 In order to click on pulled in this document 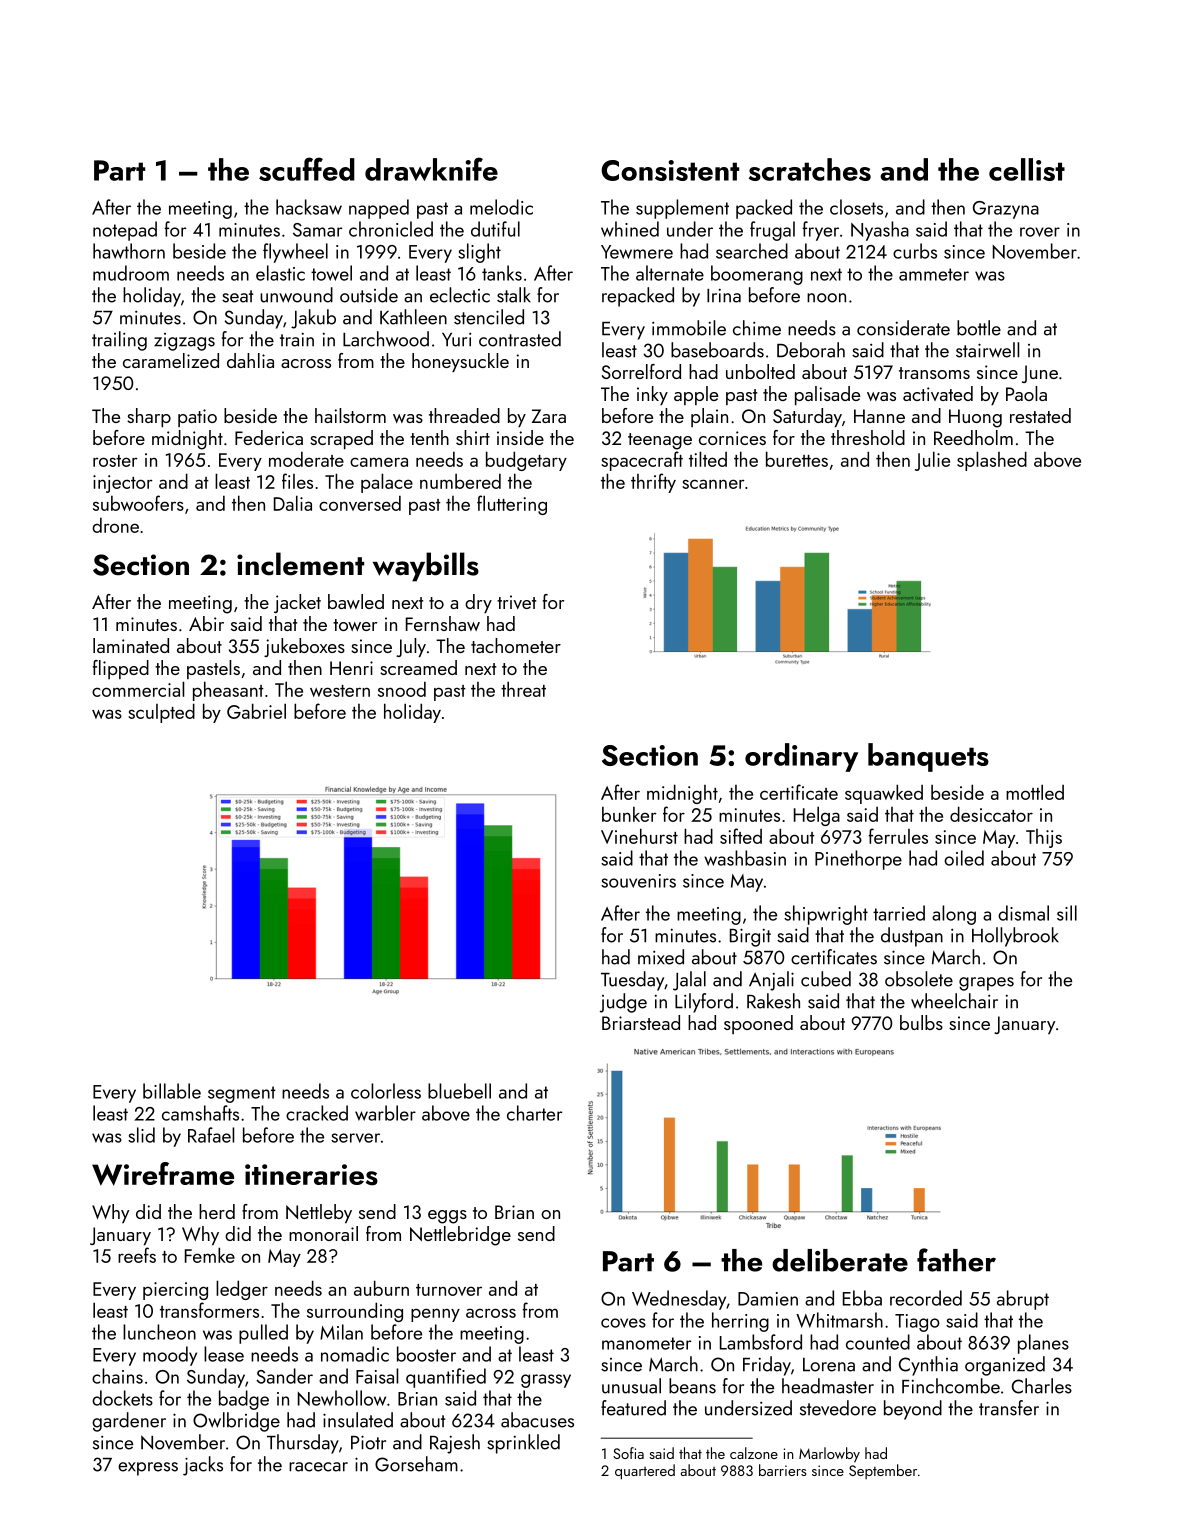, I will do `click(263, 1334)`.
